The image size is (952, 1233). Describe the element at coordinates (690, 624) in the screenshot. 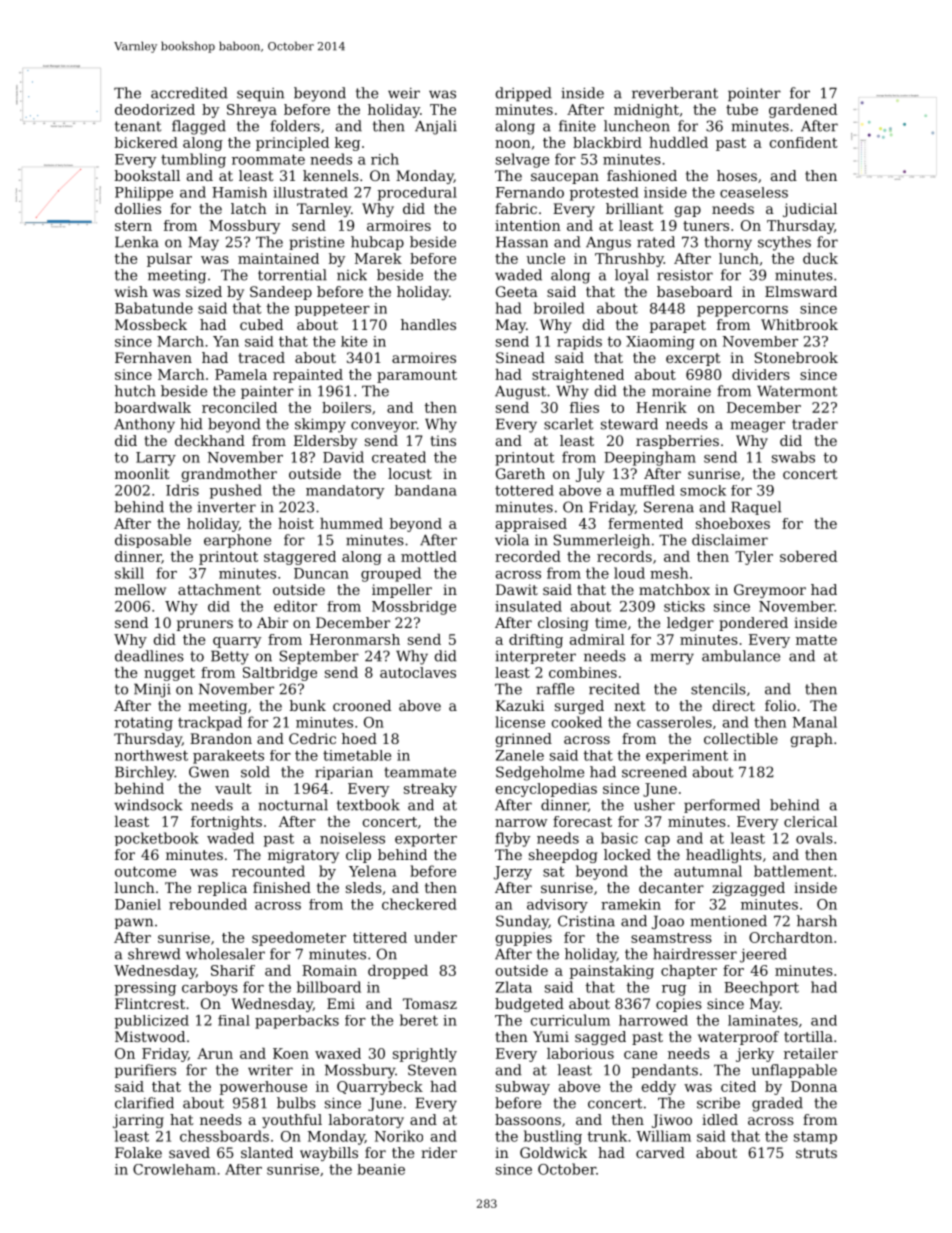

I see `ledger` at that location.
